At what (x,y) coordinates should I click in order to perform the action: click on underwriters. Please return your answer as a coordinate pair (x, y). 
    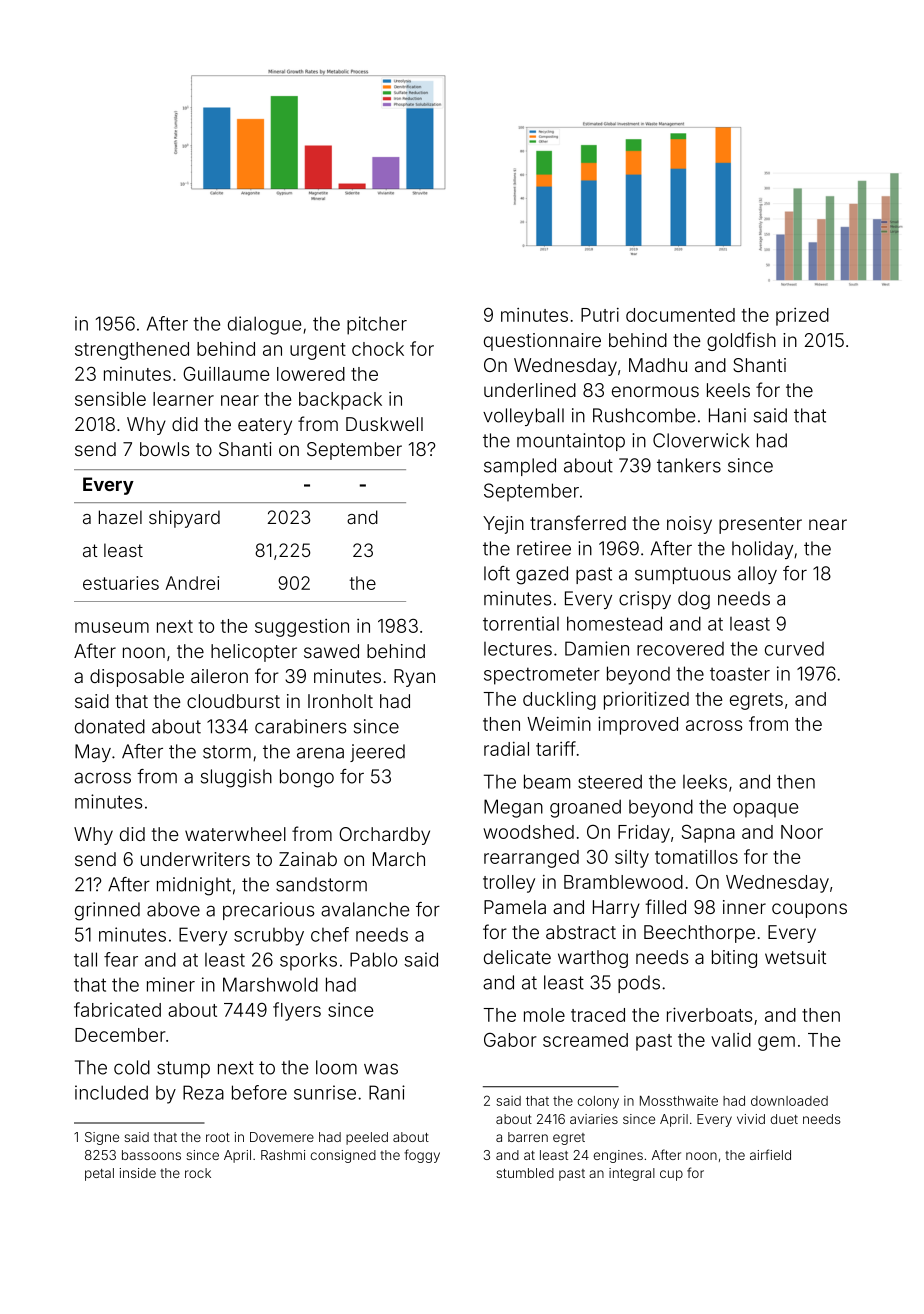
    Looking at the image, I should click on (195, 859).
